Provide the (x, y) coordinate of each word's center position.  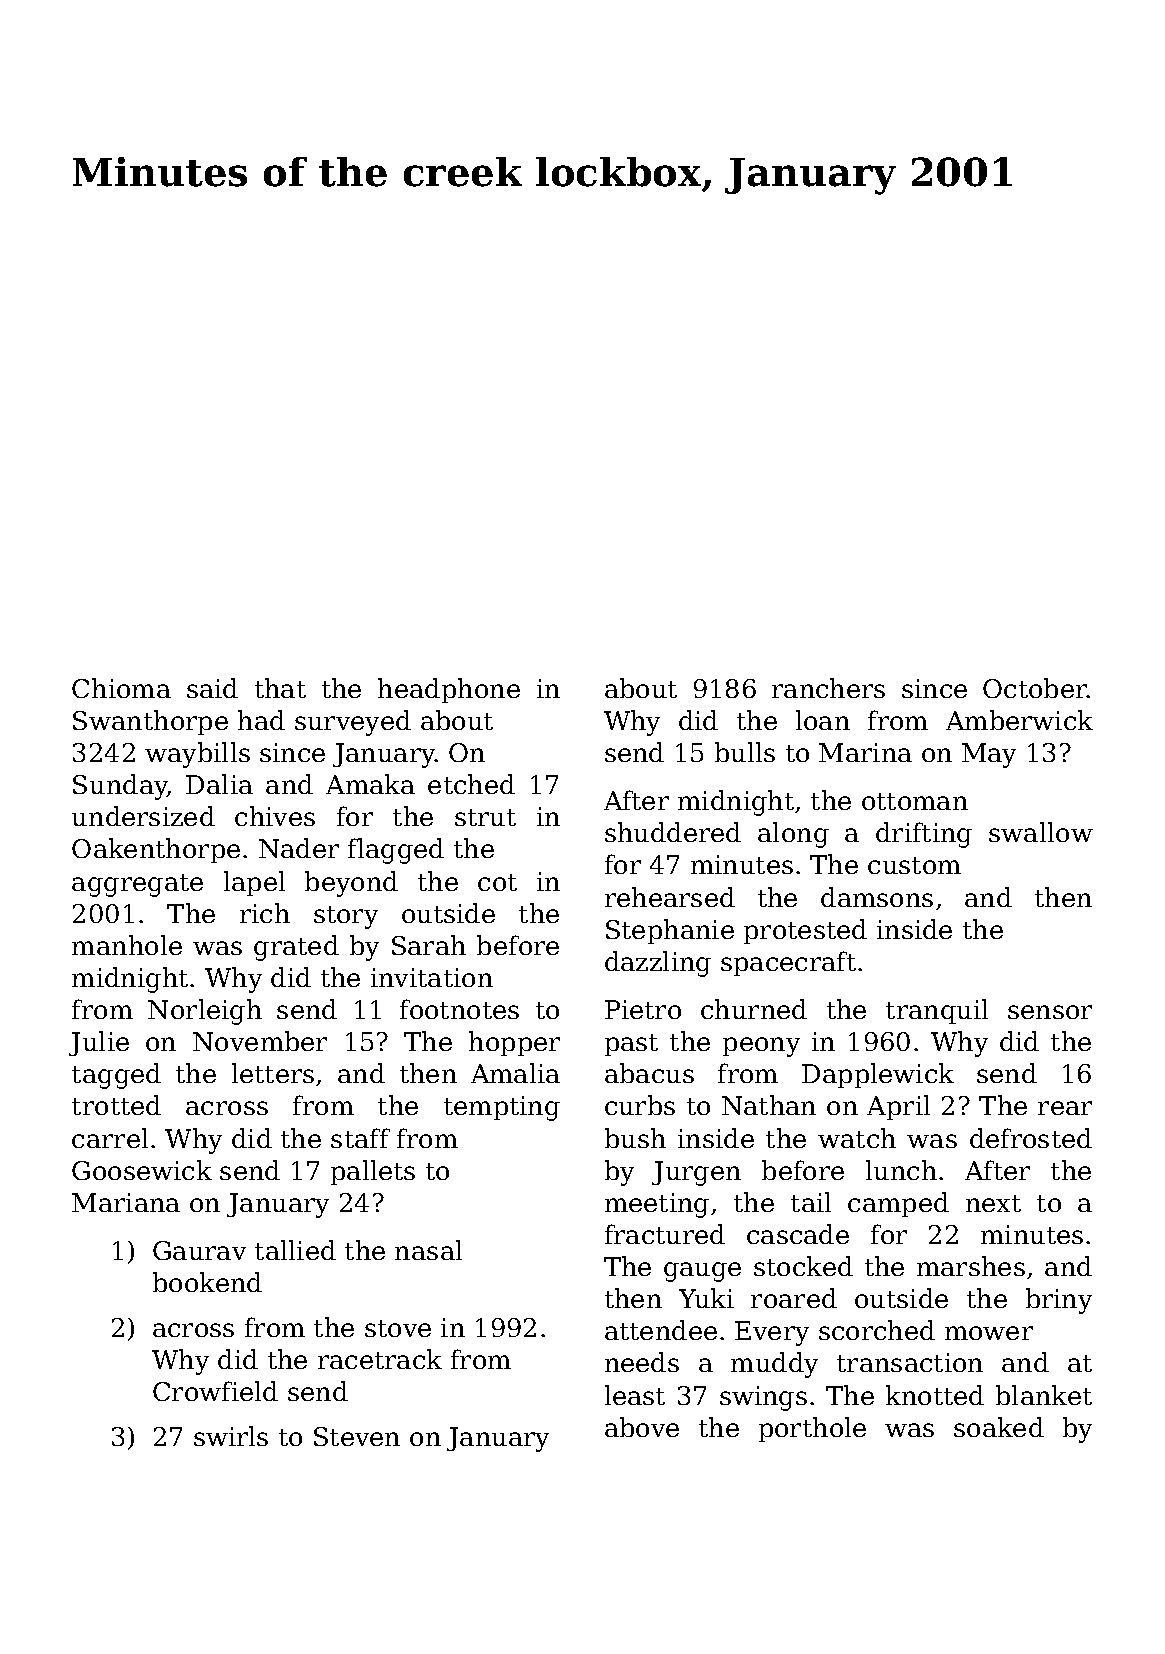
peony (761, 1047)
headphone (449, 690)
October (1035, 688)
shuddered (673, 832)
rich (265, 913)
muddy (774, 1365)
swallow (1041, 832)
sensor (1050, 1012)
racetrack (380, 1359)
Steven (357, 1436)
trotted (116, 1105)
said (212, 688)
